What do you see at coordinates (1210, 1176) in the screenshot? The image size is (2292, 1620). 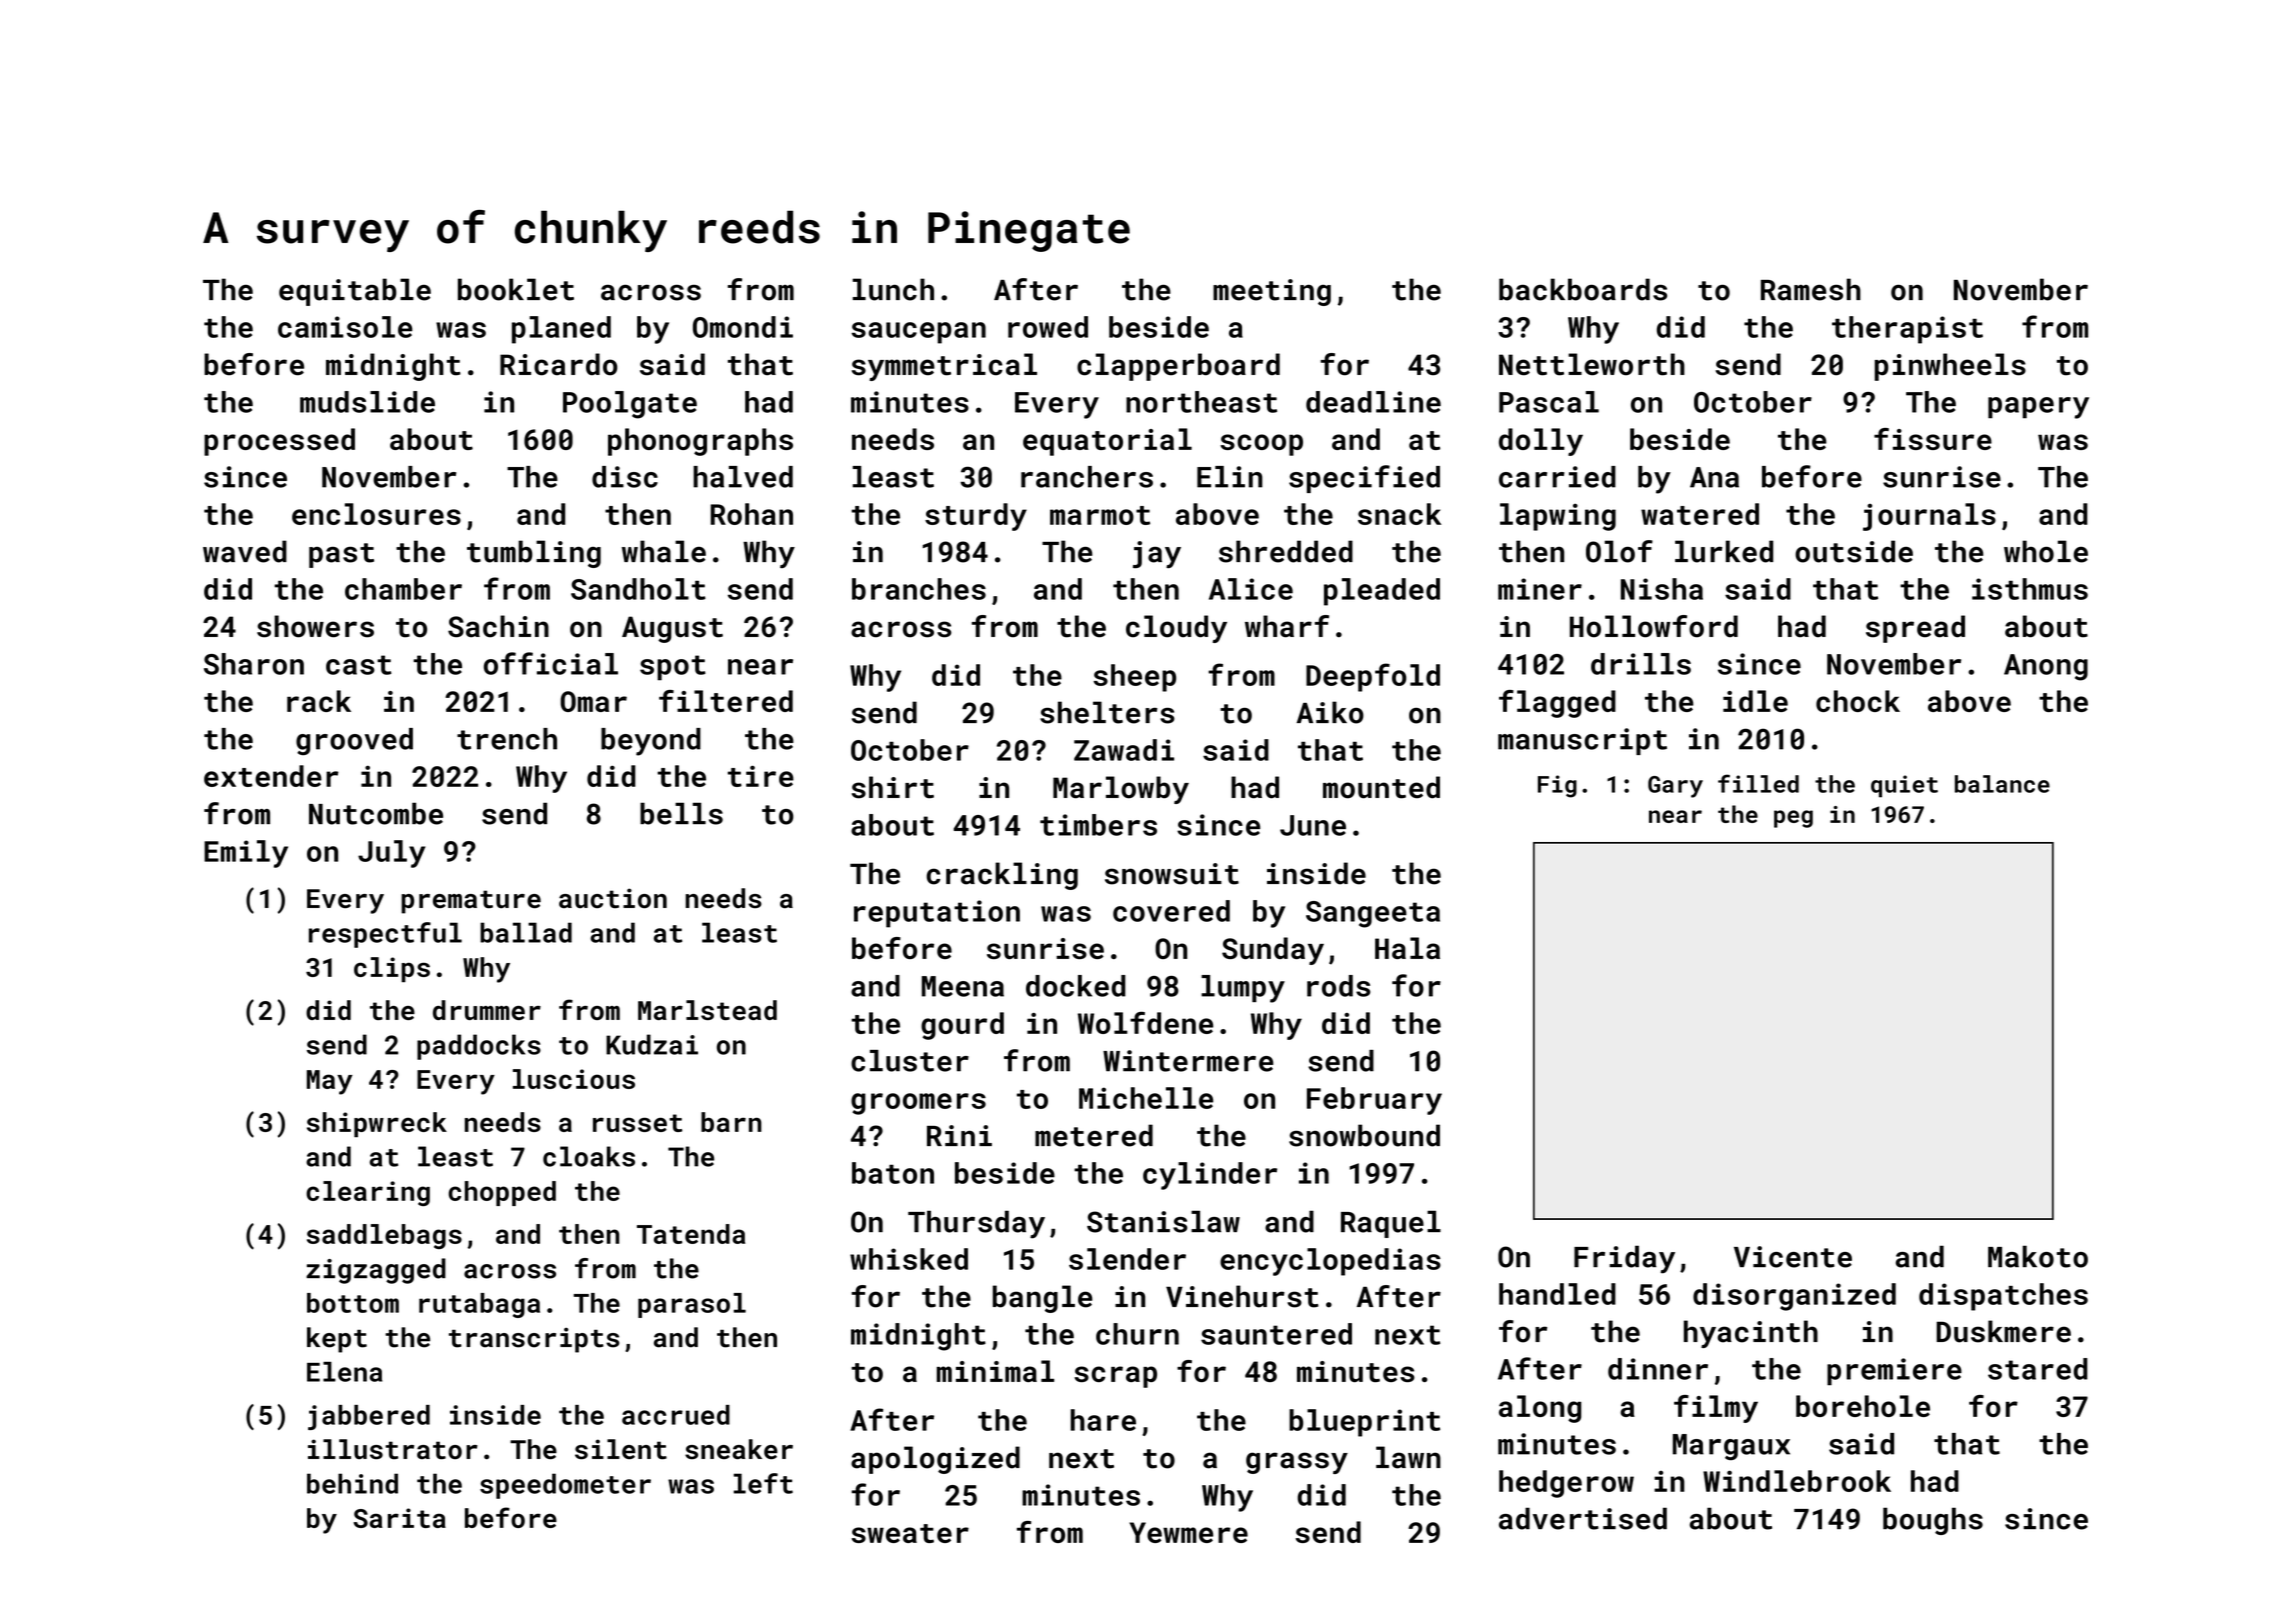 I see `cylinder` at bounding box center [1210, 1176].
